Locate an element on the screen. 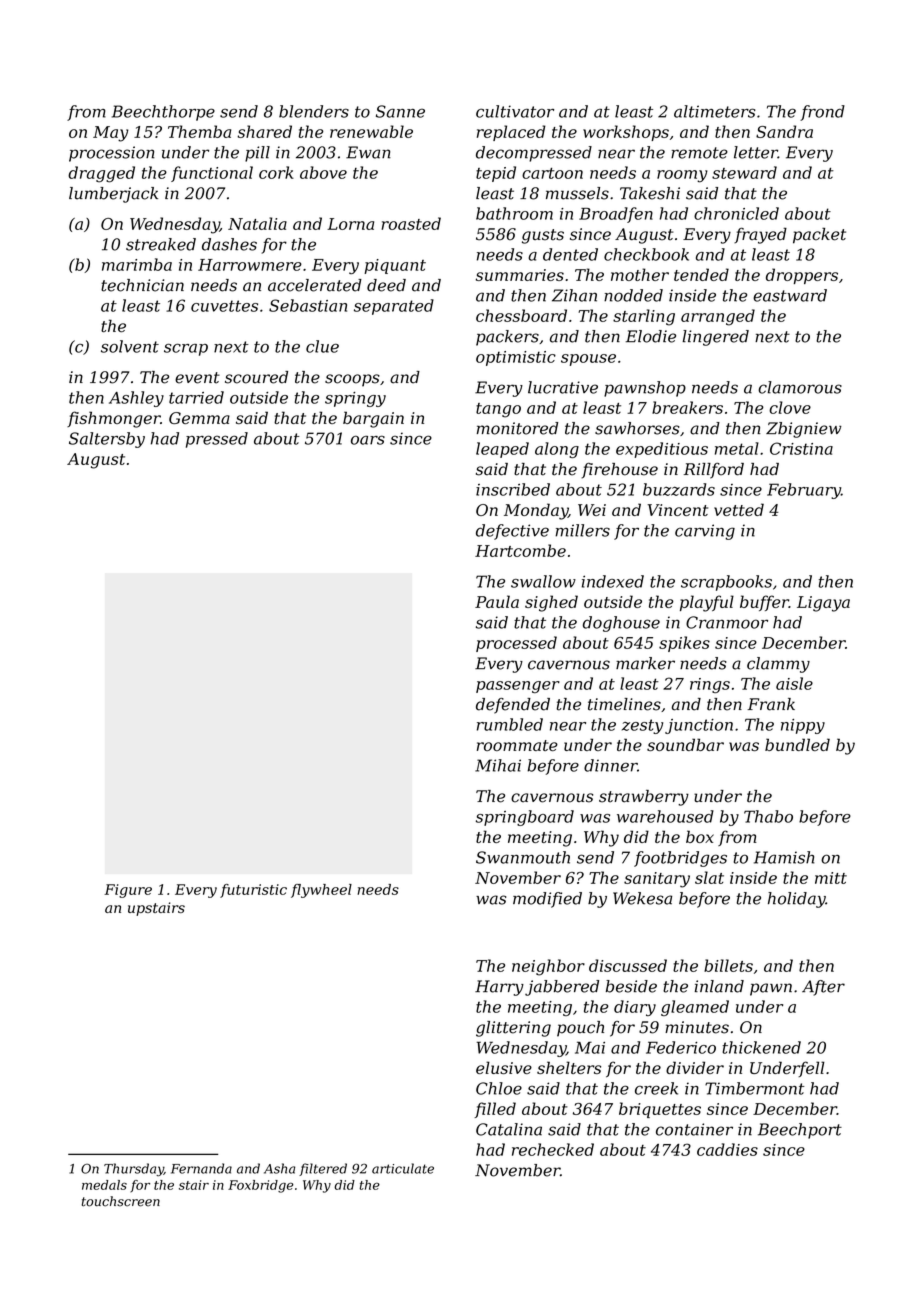 The width and height of the screenshot is (924, 1311). articulate is located at coordinates (403, 1168).
